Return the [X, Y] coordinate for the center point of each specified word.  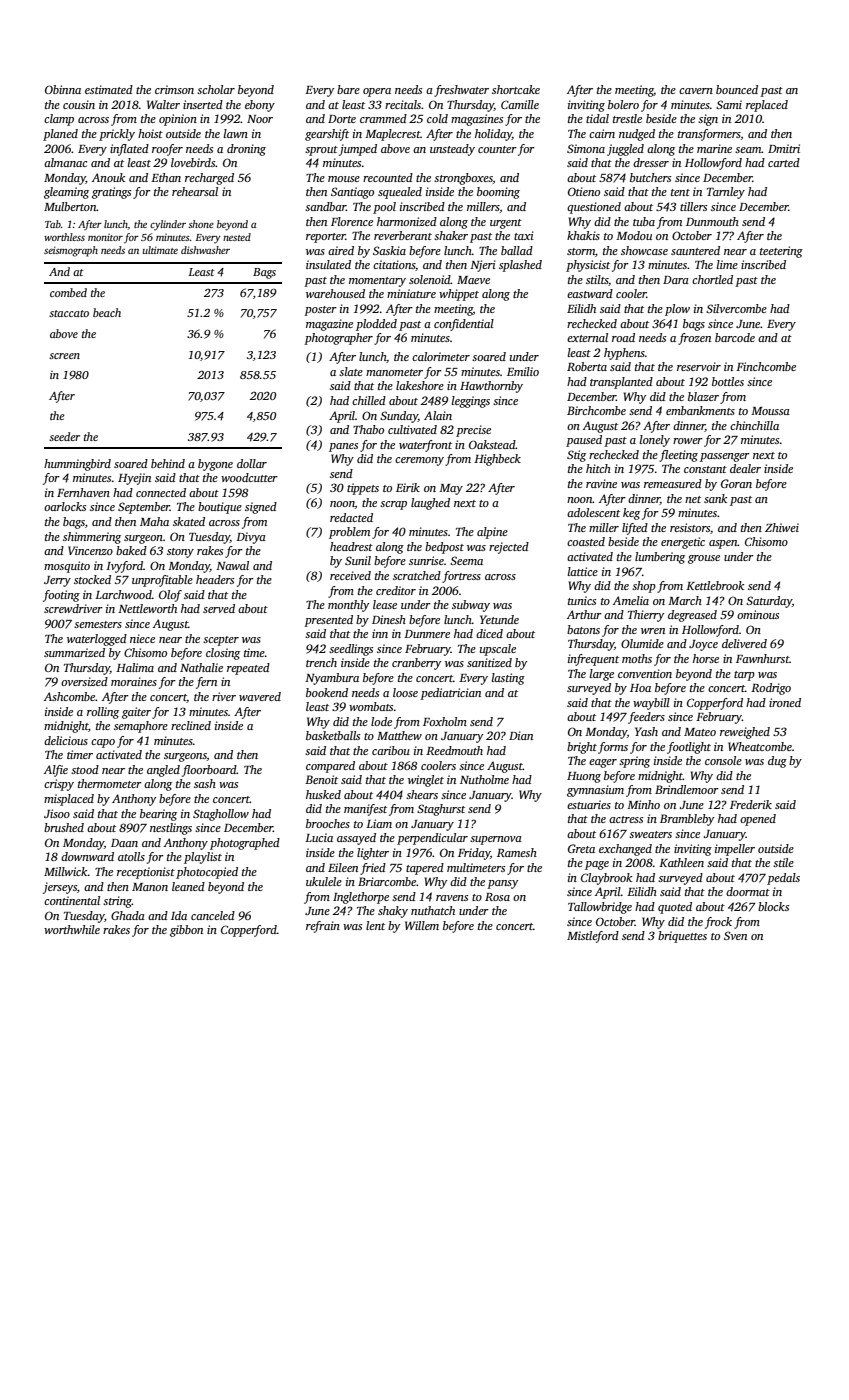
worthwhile [72, 929]
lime [727, 264]
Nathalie [201, 667]
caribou [391, 750]
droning [246, 150]
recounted [388, 177]
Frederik [751, 804]
